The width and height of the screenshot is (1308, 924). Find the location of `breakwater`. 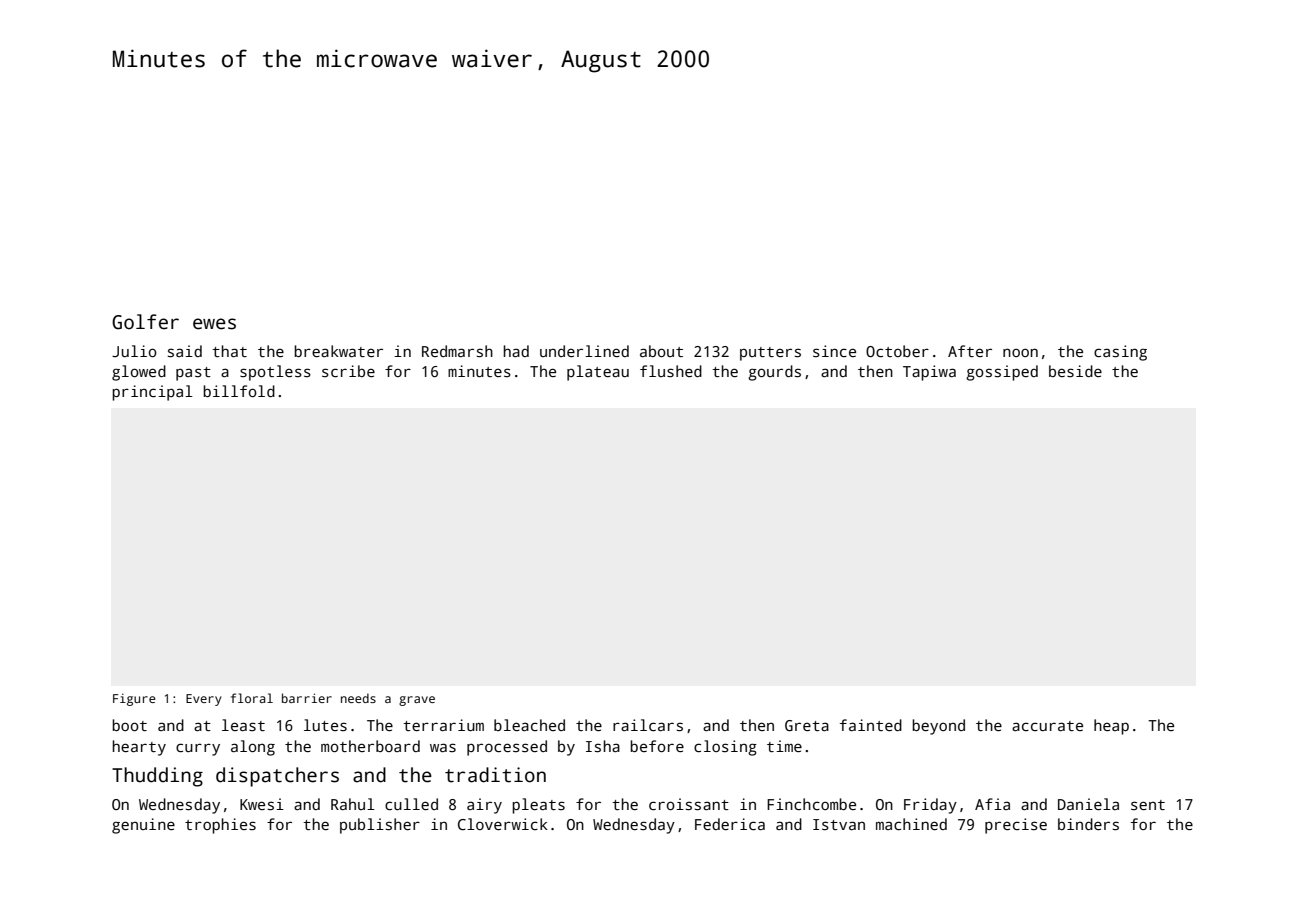

breakwater is located at coordinates (338, 351).
